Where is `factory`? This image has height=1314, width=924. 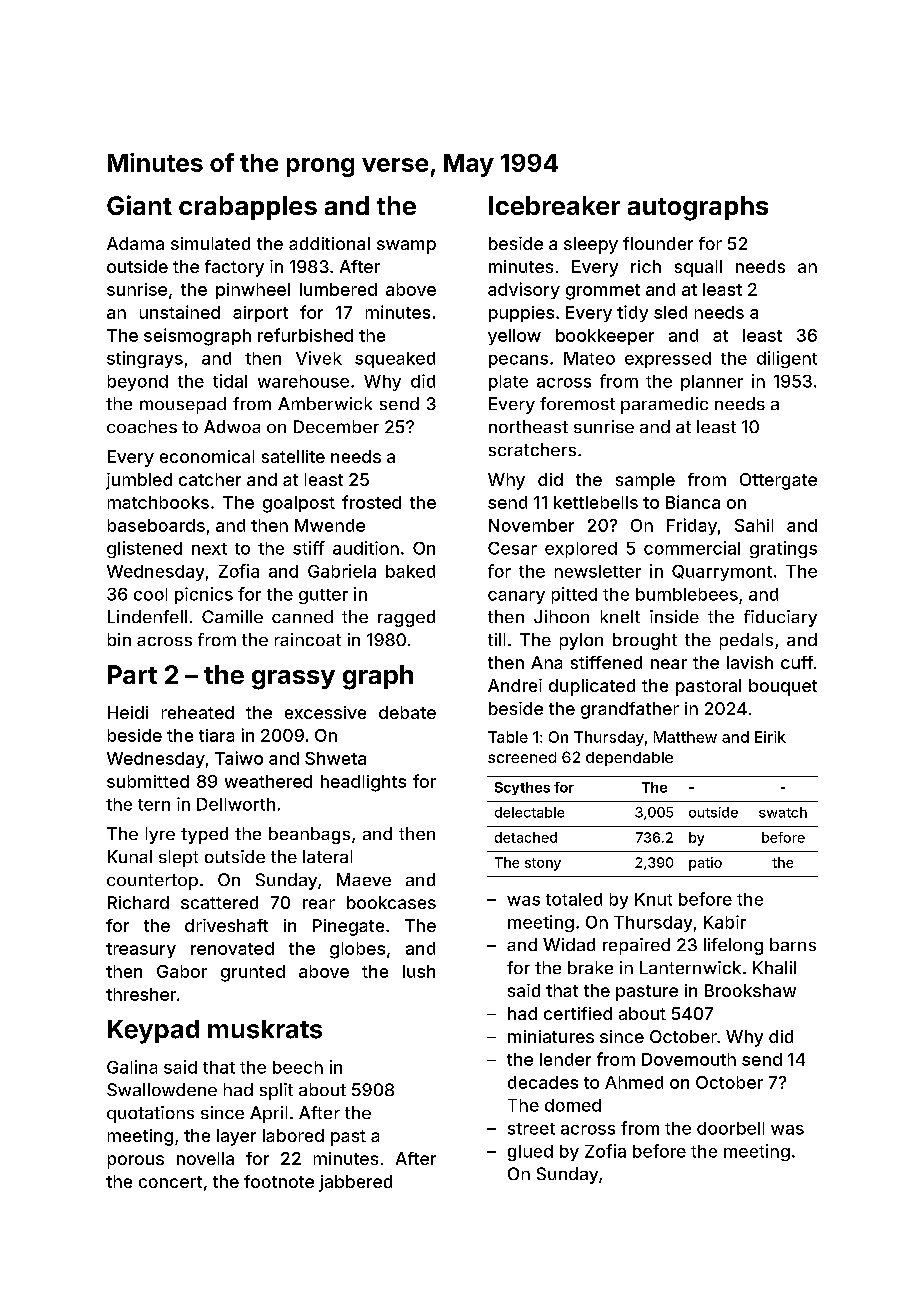
factory is located at coordinates (234, 268).
